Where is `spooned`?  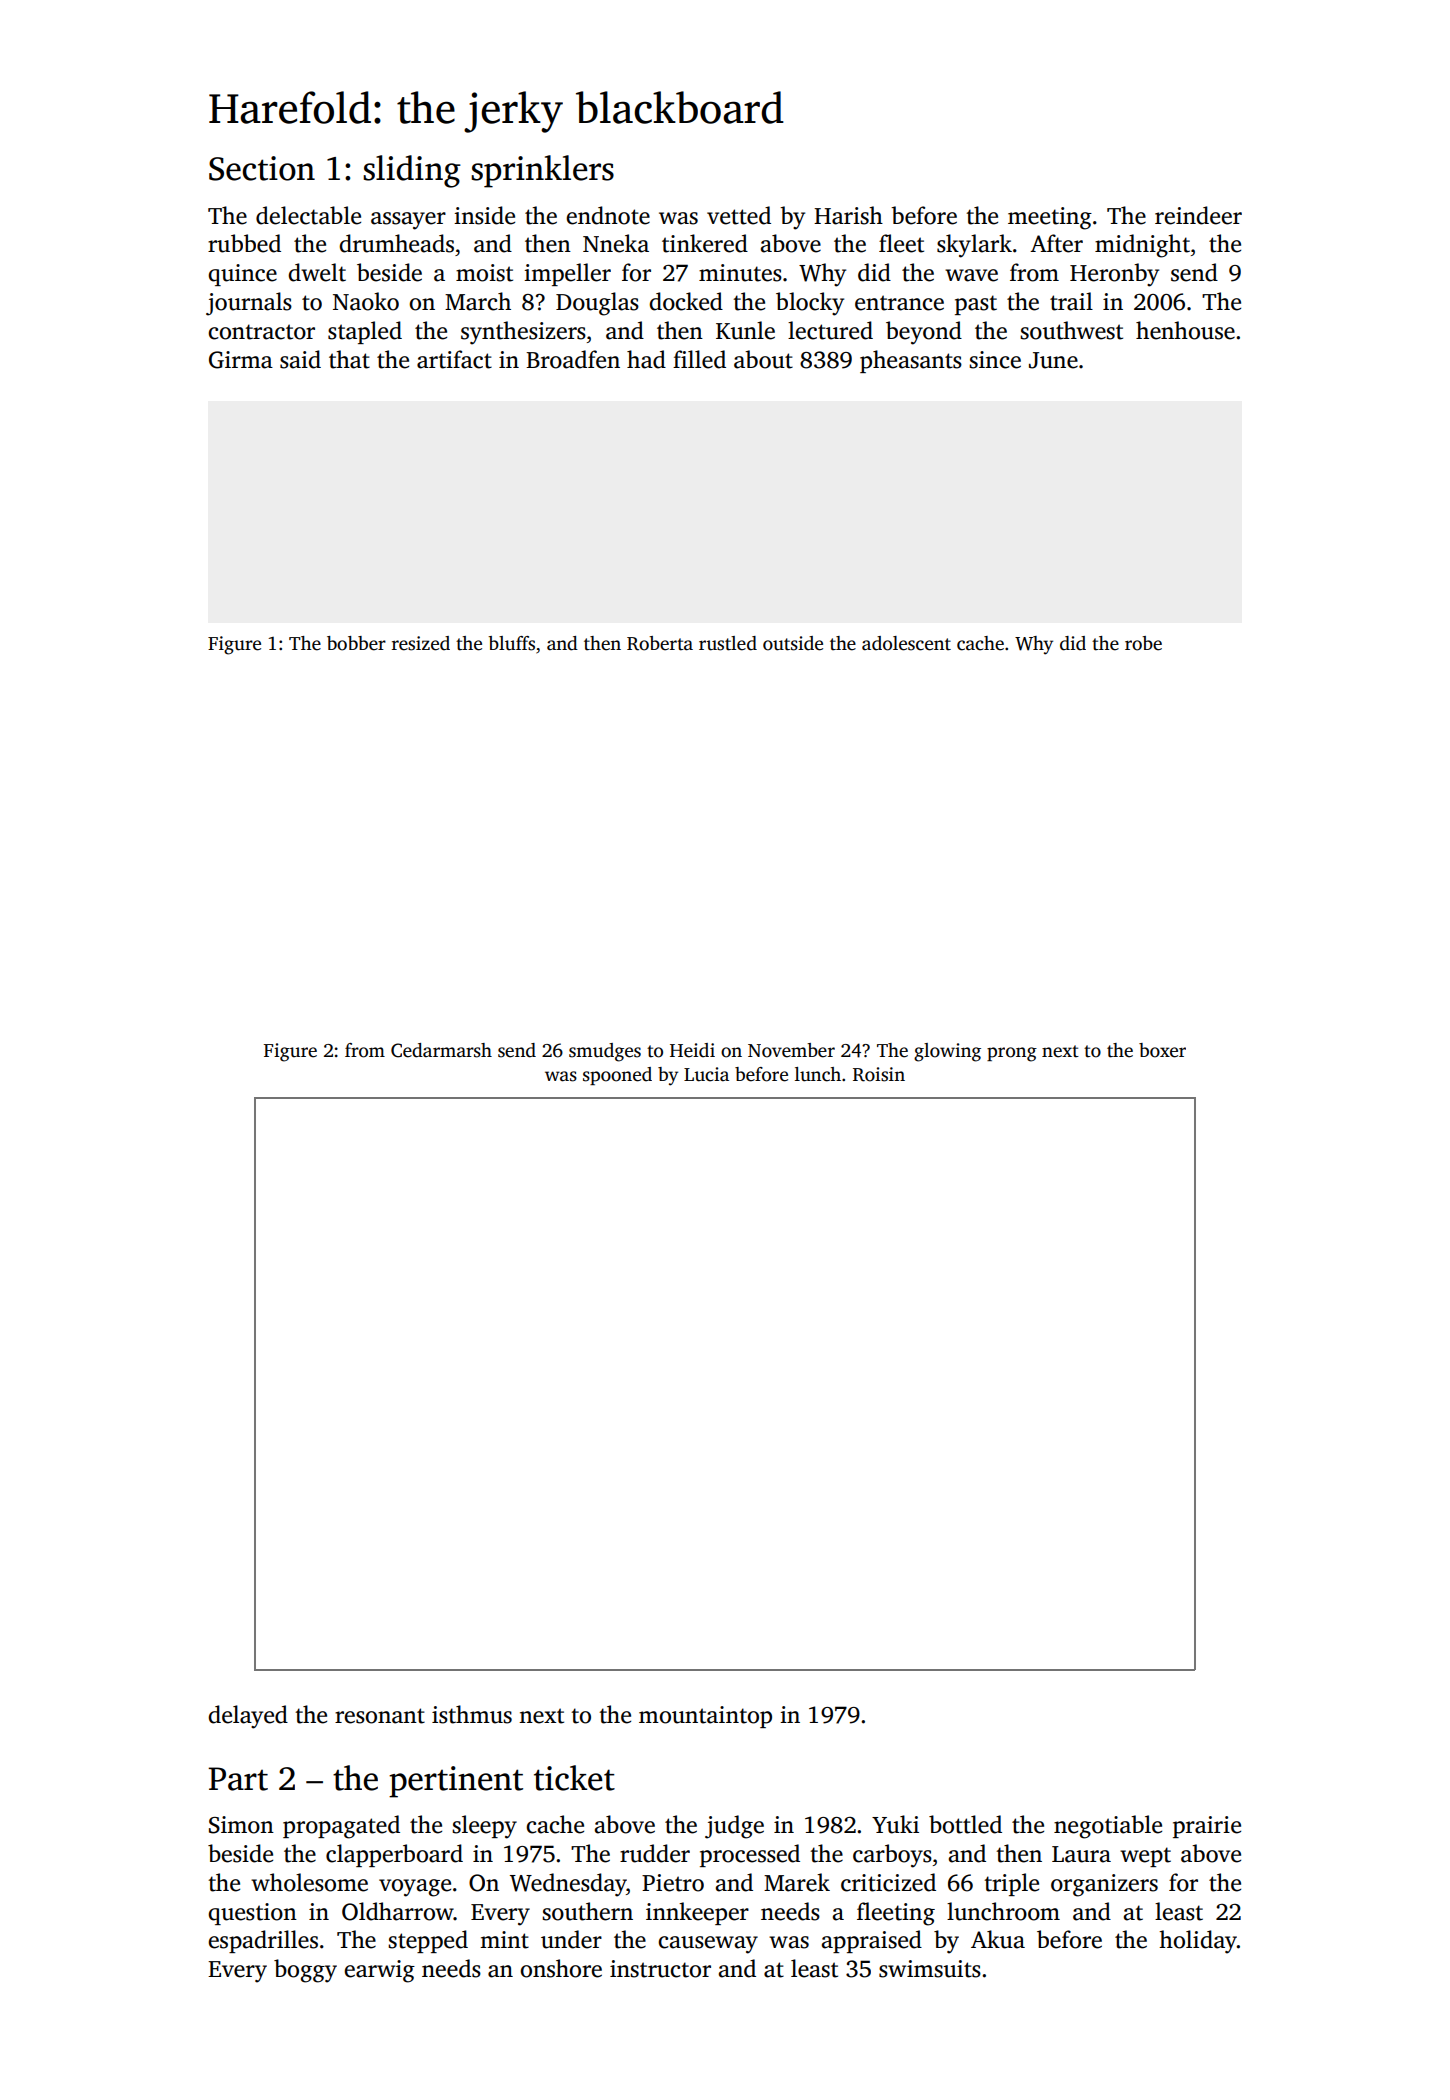
spooned is located at coordinates (617, 1076).
